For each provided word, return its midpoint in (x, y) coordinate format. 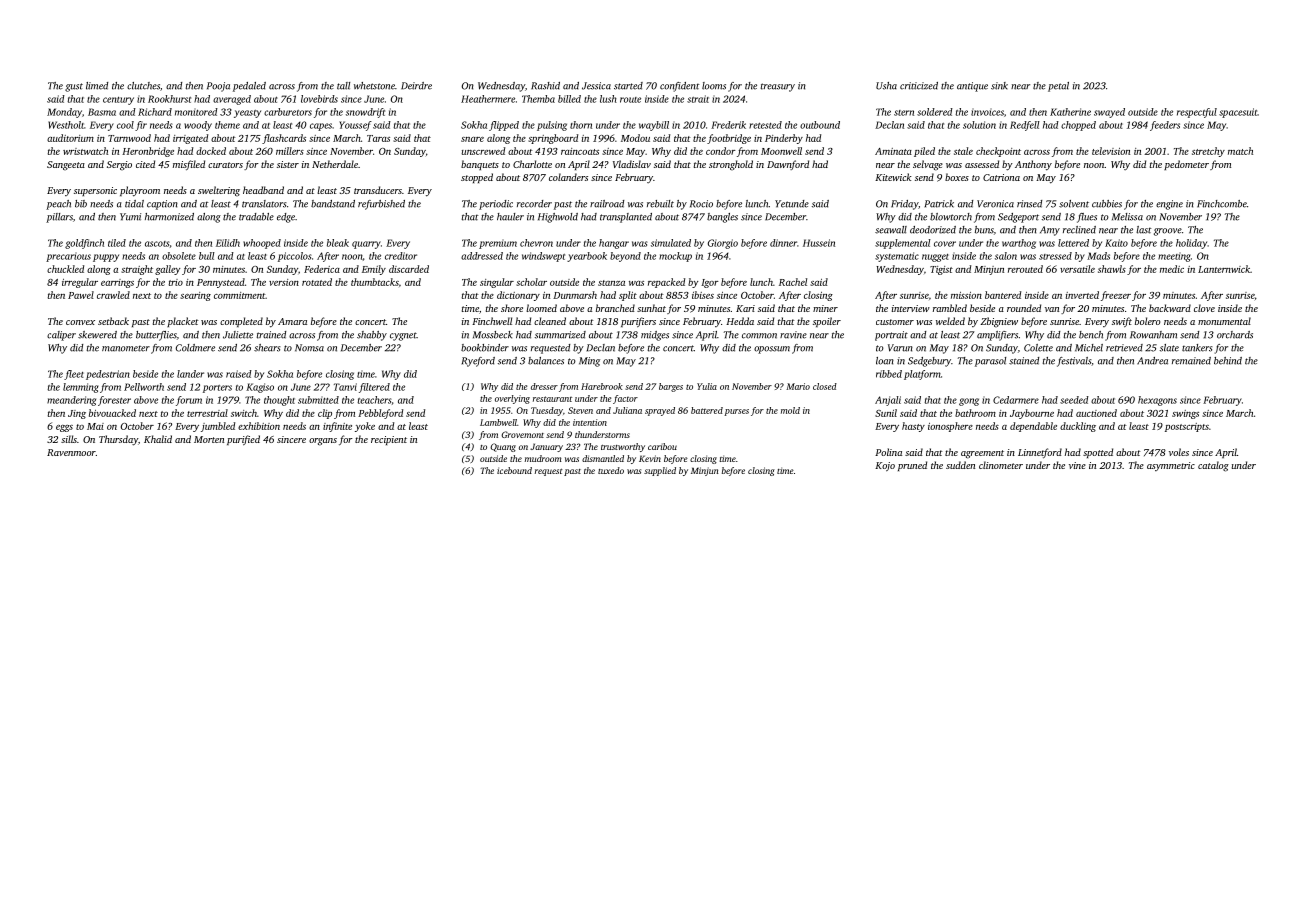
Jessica (596, 86)
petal (1058, 87)
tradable (256, 217)
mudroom (543, 458)
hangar (614, 244)
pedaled (249, 87)
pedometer (1186, 165)
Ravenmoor (71, 452)
